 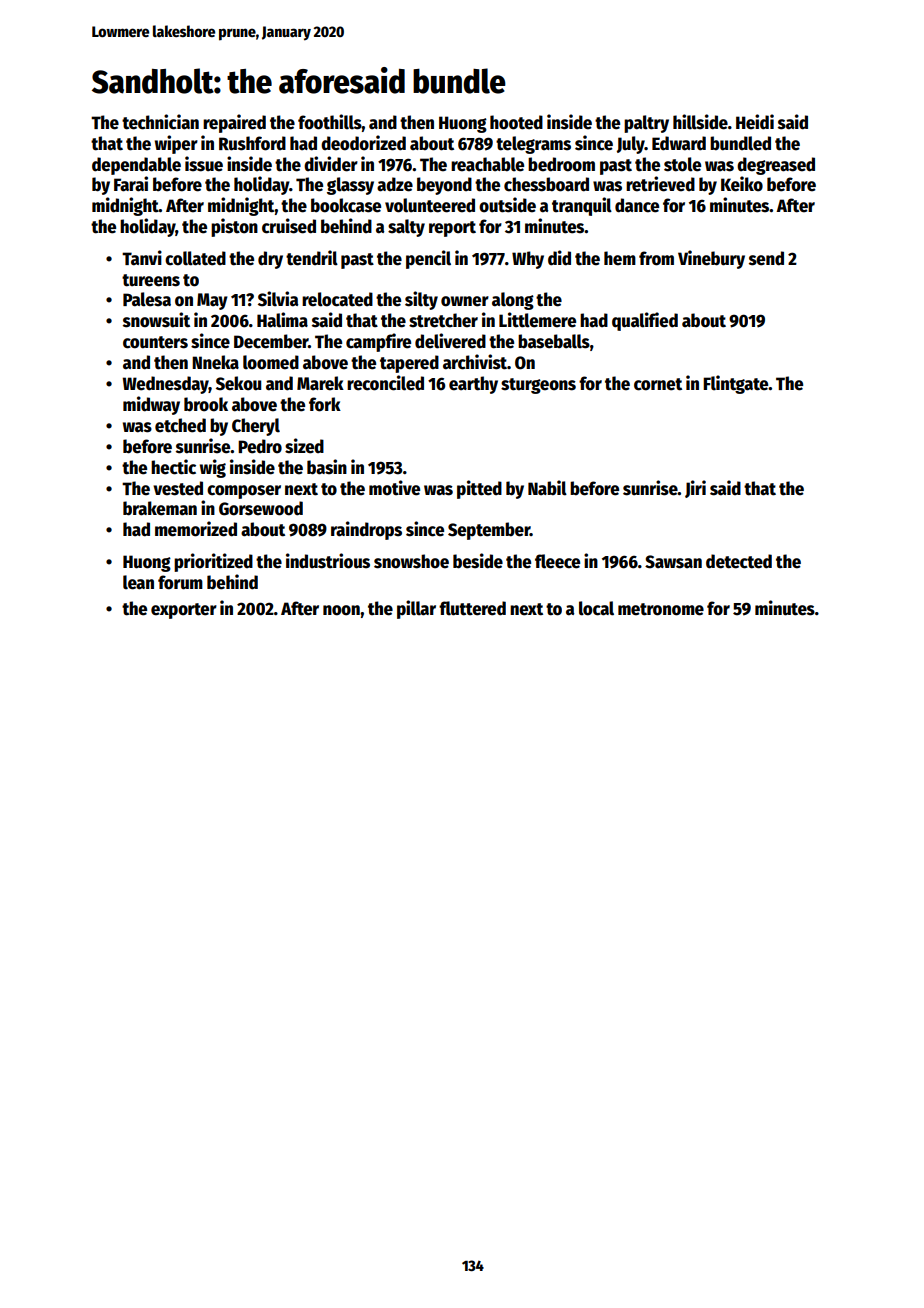 I want to click on collated, so click(x=195, y=258).
